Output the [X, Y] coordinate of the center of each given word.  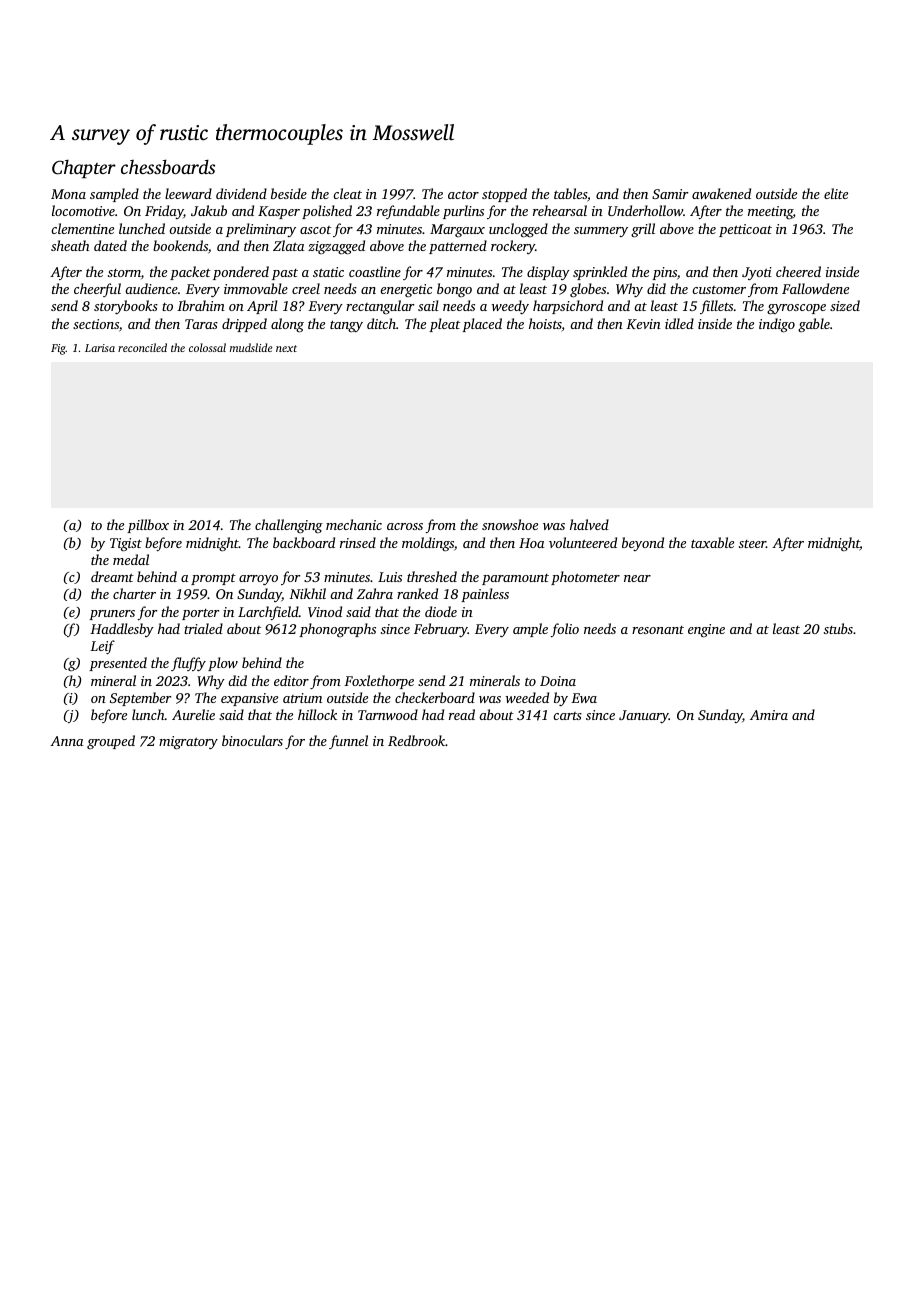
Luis [390, 577]
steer [752, 544]
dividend [241, 193]
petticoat [745, 230]
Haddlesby [122, 630]
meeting [770, 212]
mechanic [354, 524]
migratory [188, 743]
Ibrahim [201, 305]
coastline [375, 271]
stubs [838, 628]
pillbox [148, 526]
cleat [347, 193]
